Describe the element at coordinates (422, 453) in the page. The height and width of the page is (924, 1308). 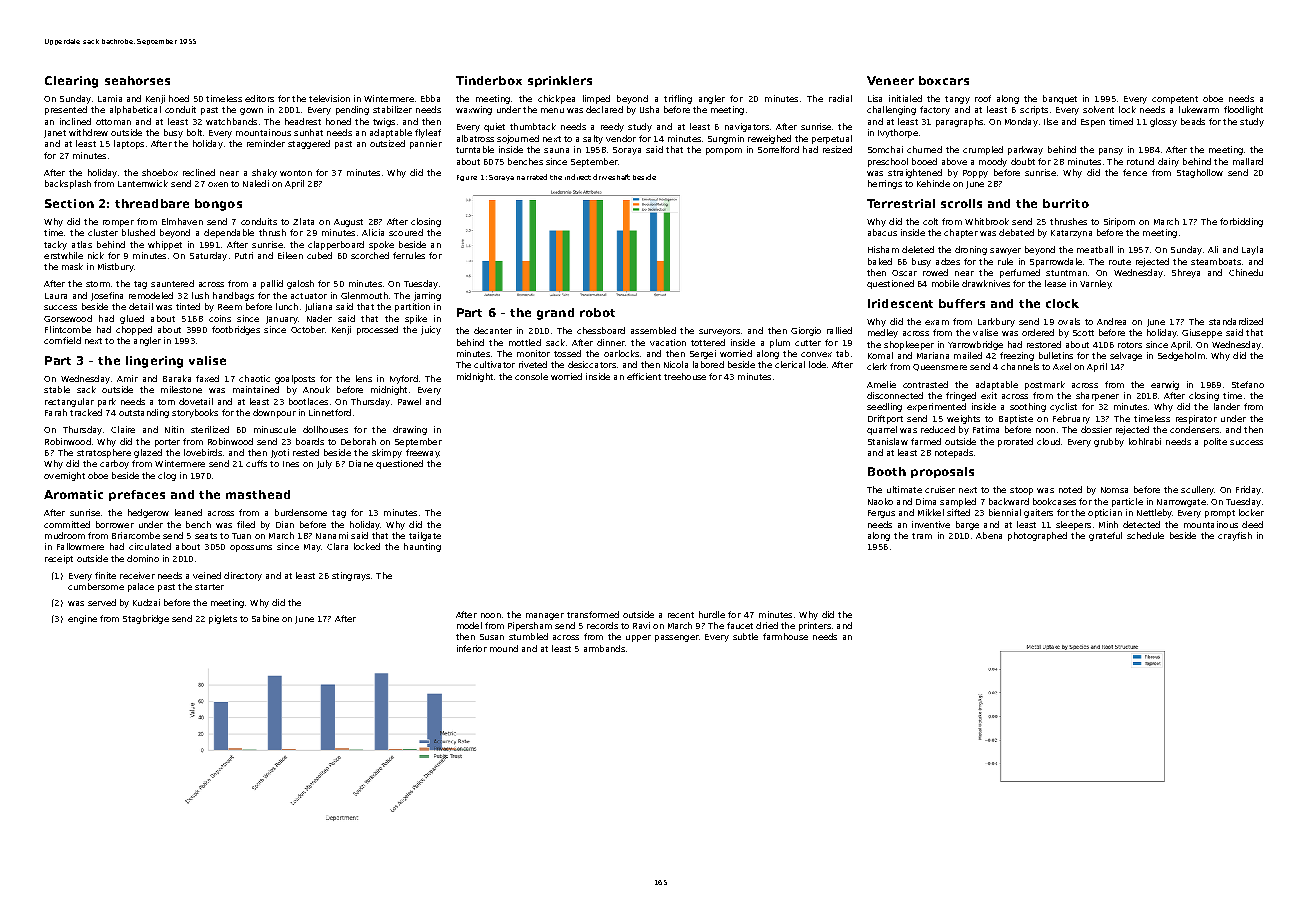
I see `freeway` at that location.
